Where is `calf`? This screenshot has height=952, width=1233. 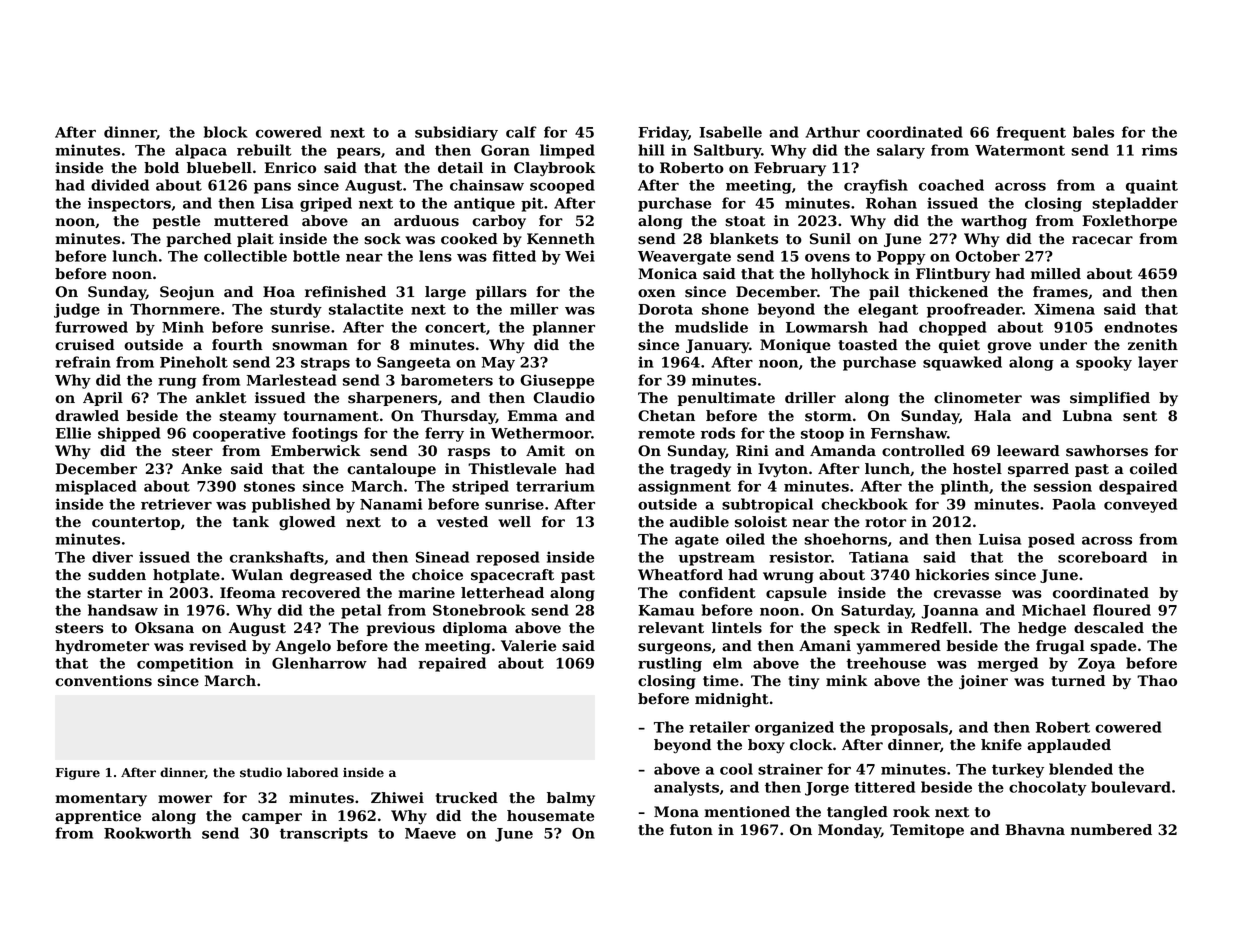 calf is located at coordinates (521, 132).
